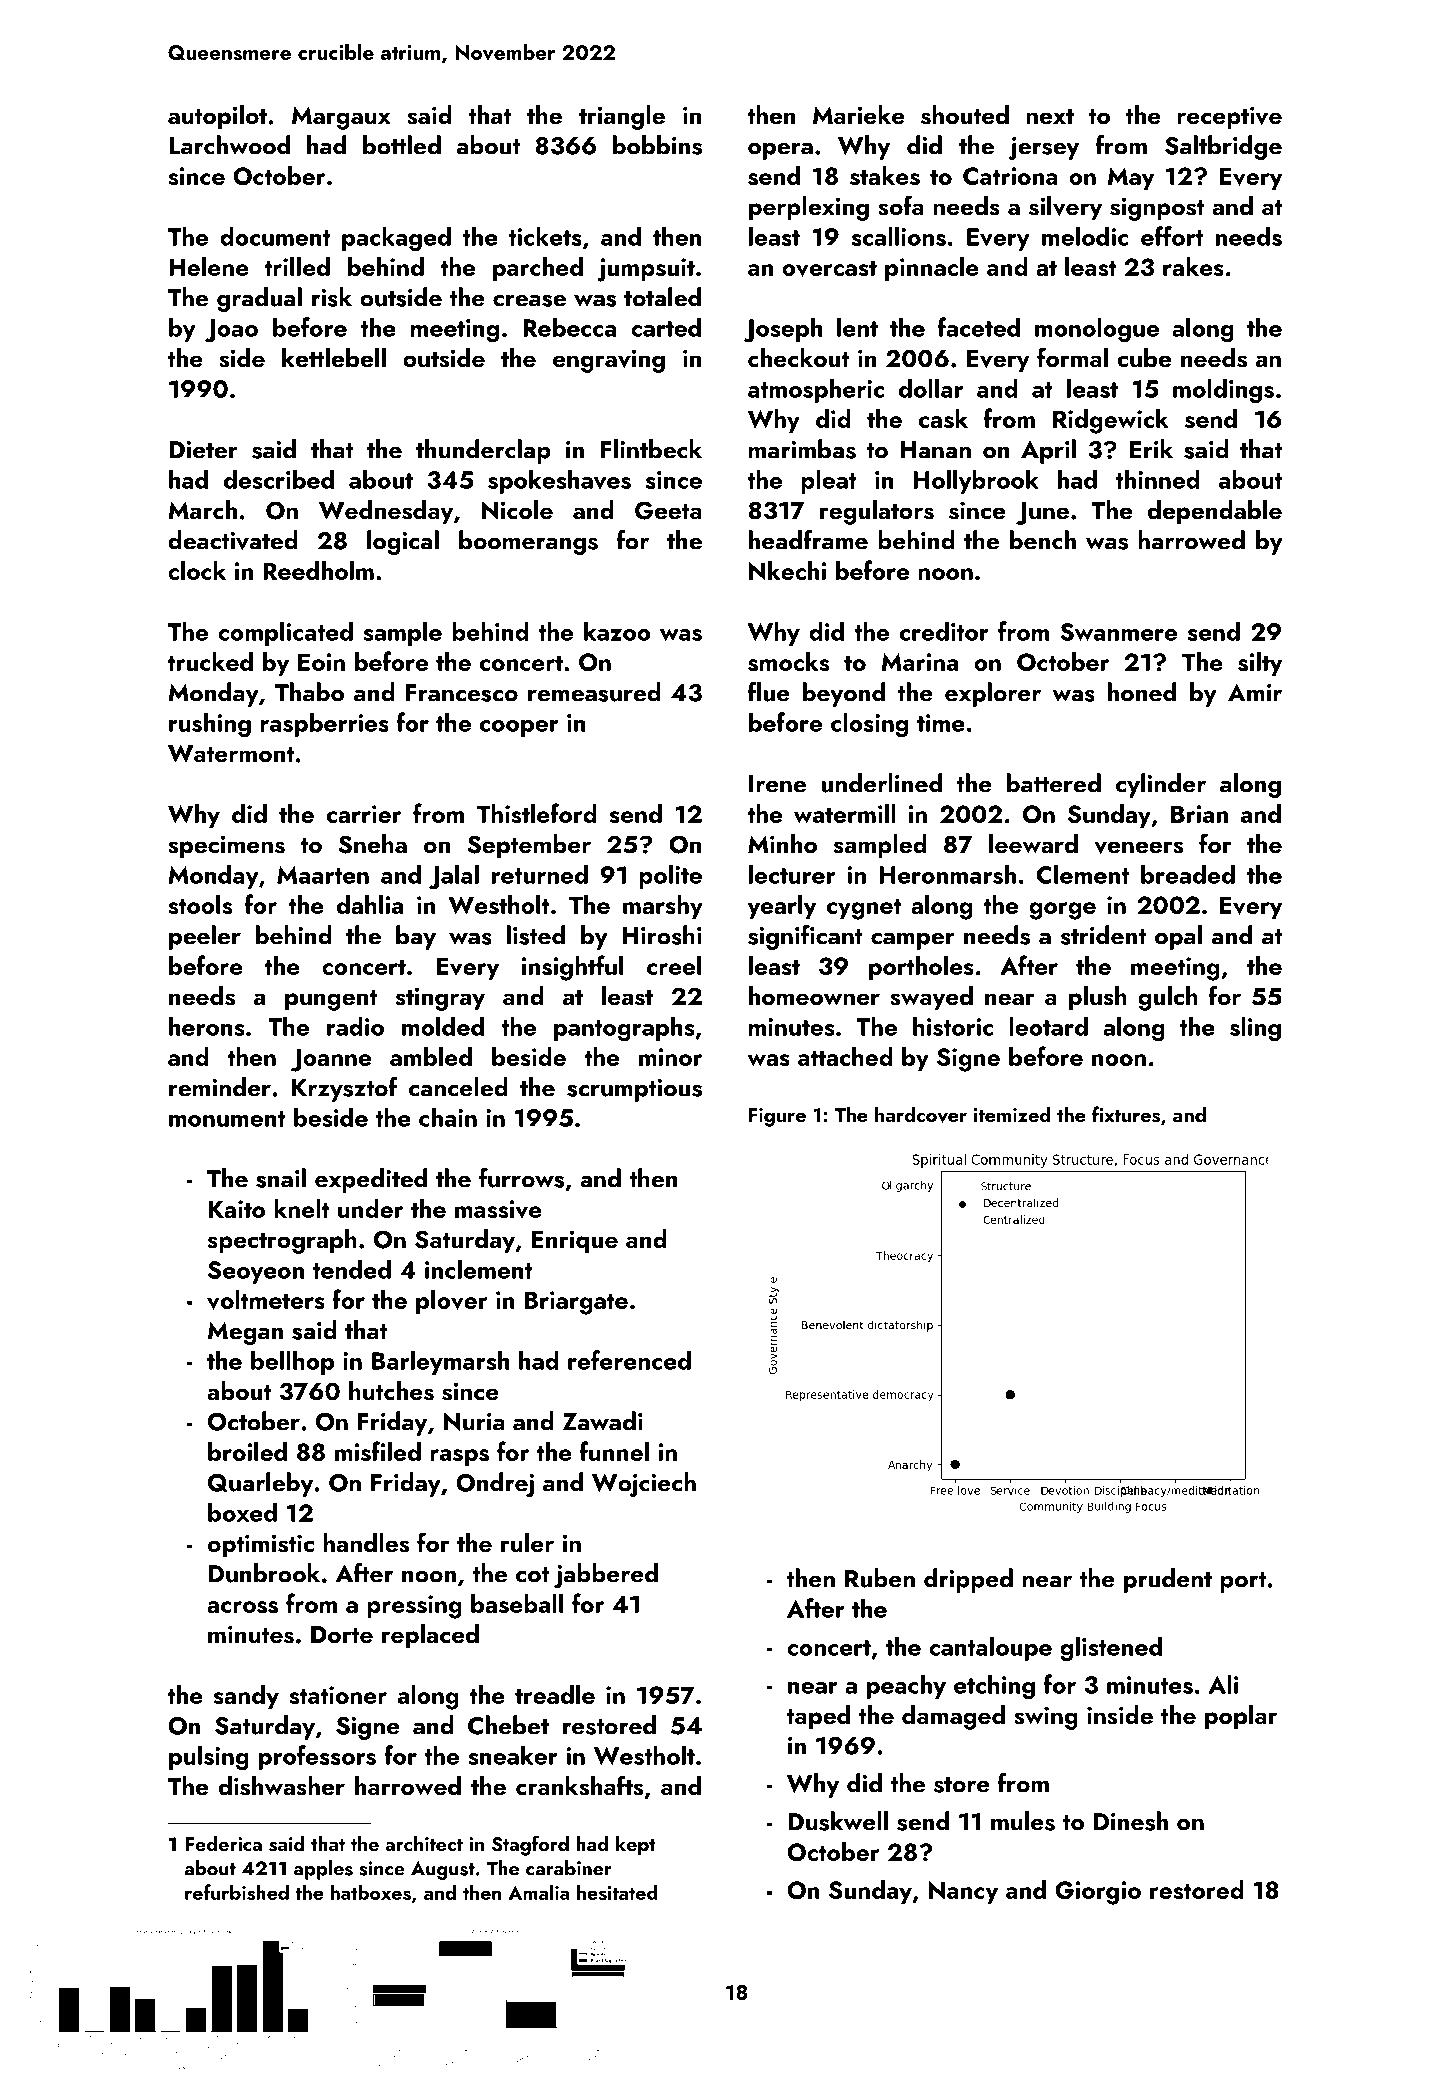  Describe the element at coordinates (396, 239) in the screenshot. I see `packaged` at that location.
